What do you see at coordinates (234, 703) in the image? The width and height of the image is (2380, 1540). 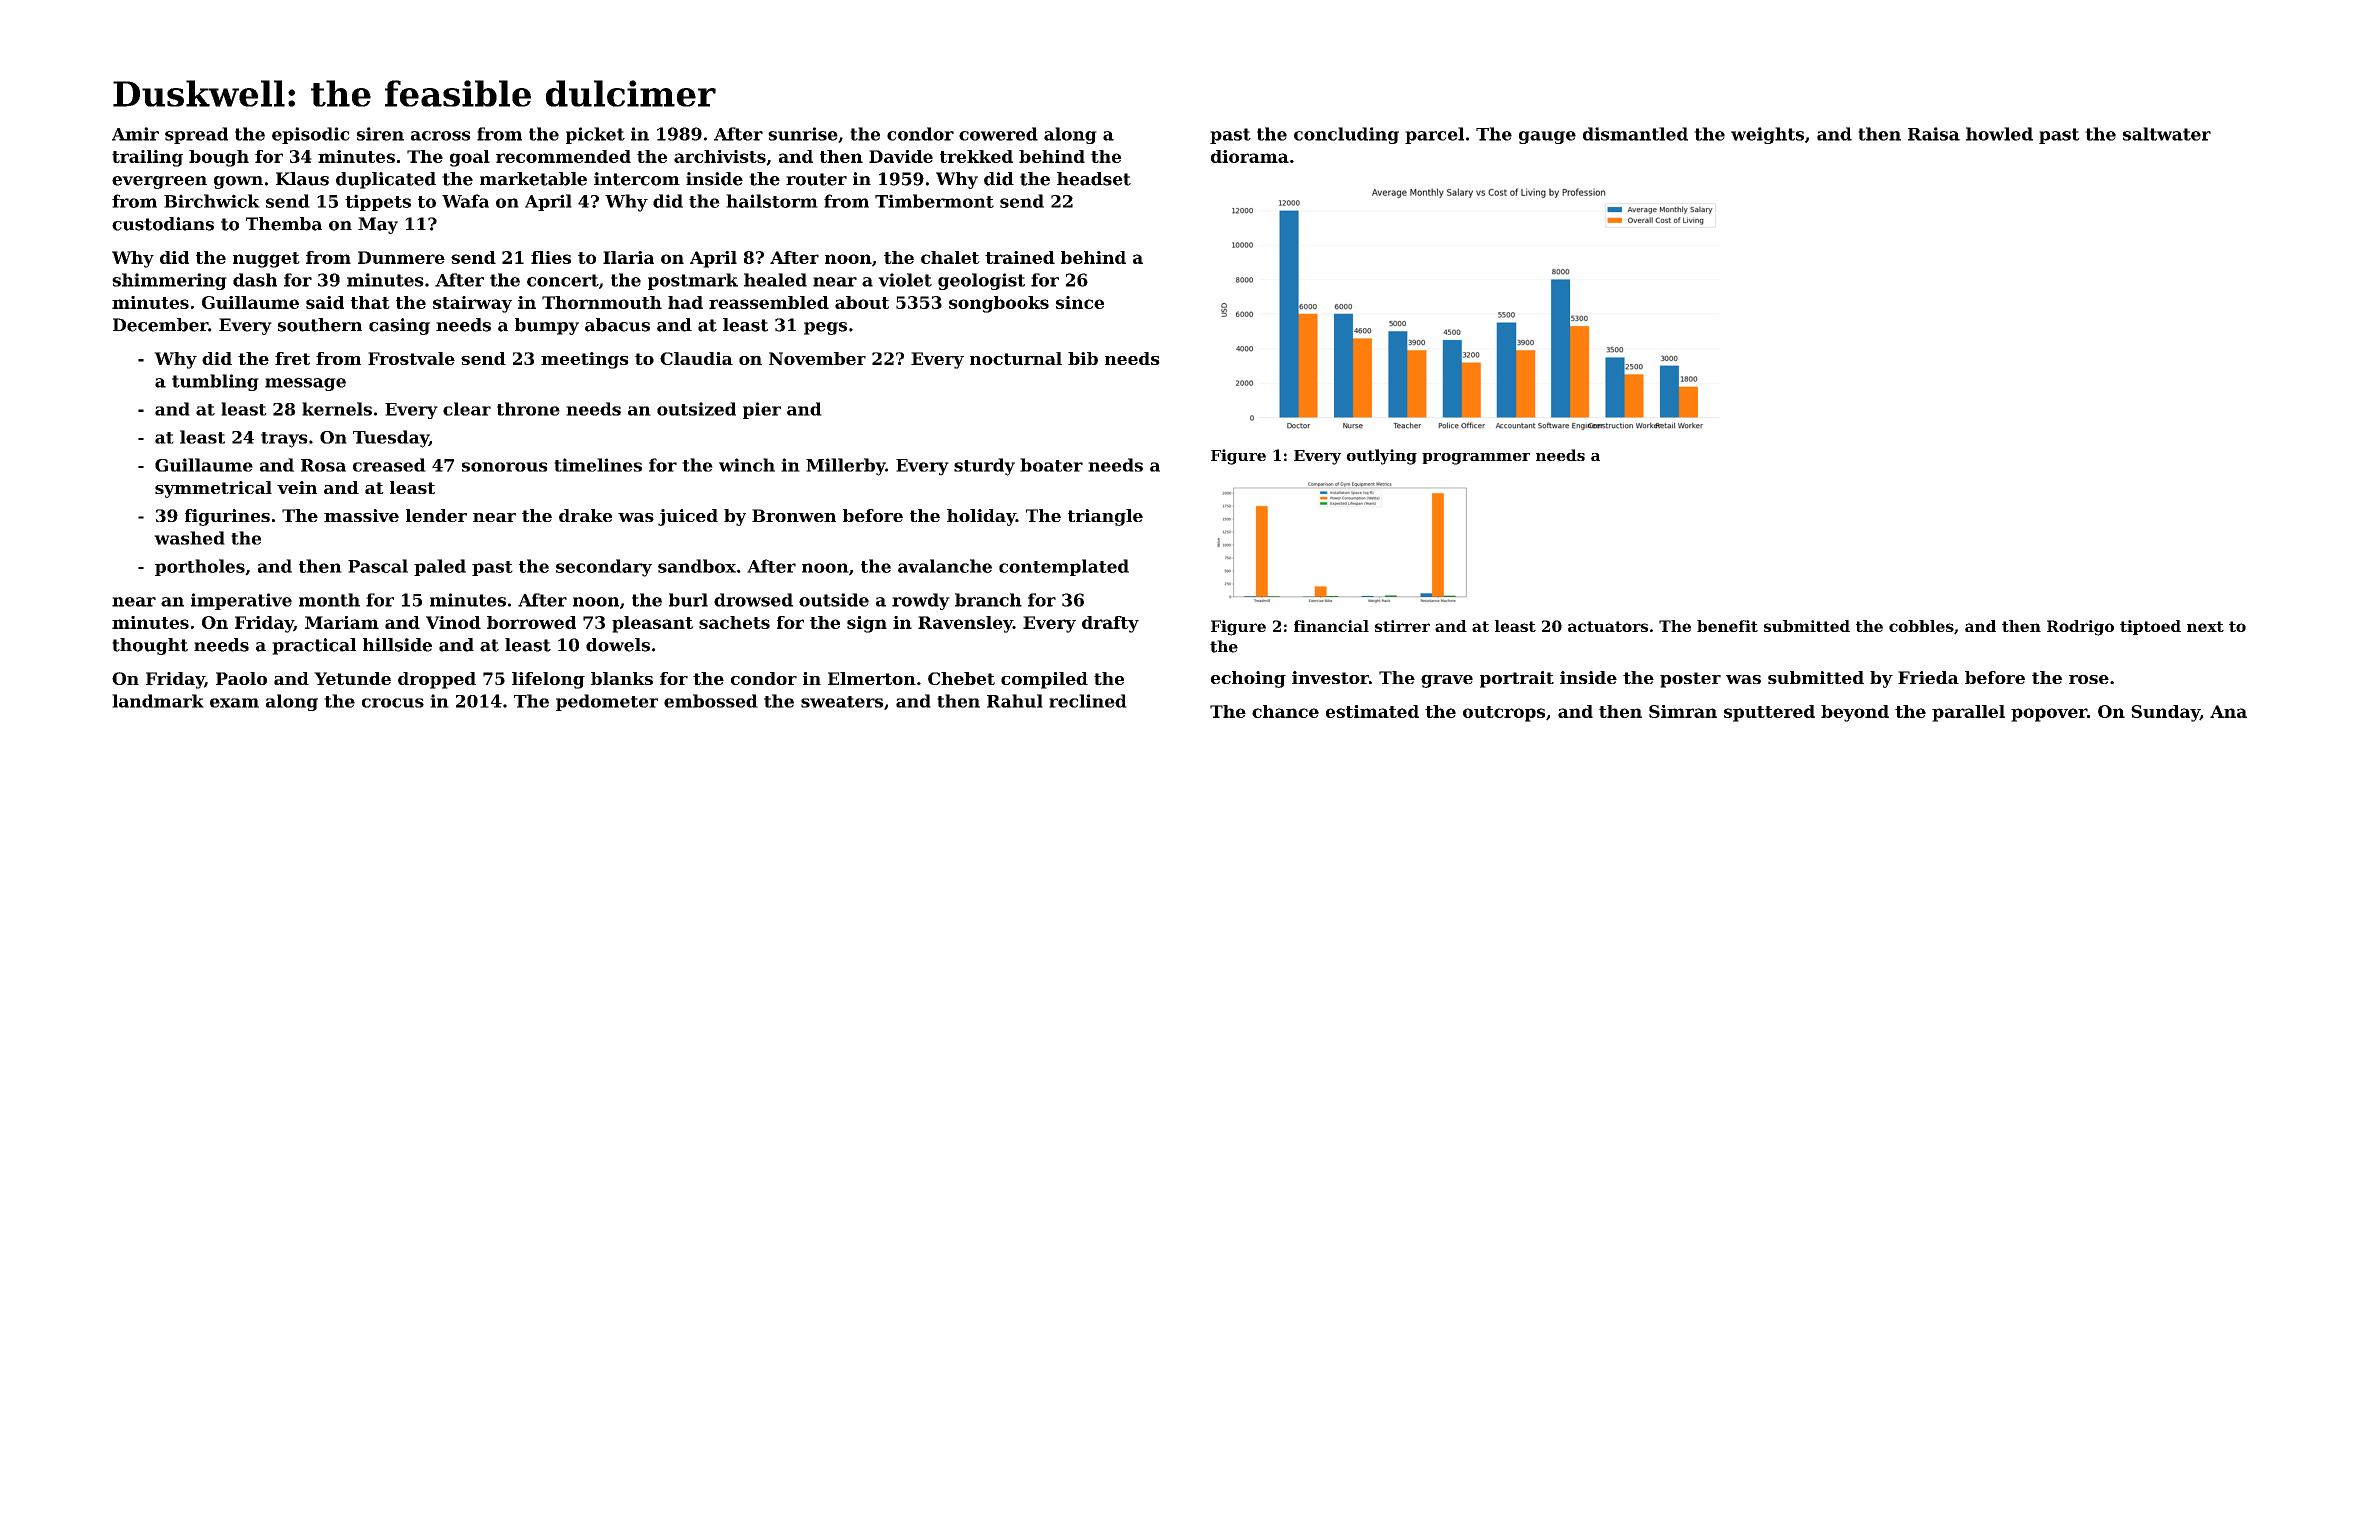 I see `exam` at bounding box center [234, 703].
